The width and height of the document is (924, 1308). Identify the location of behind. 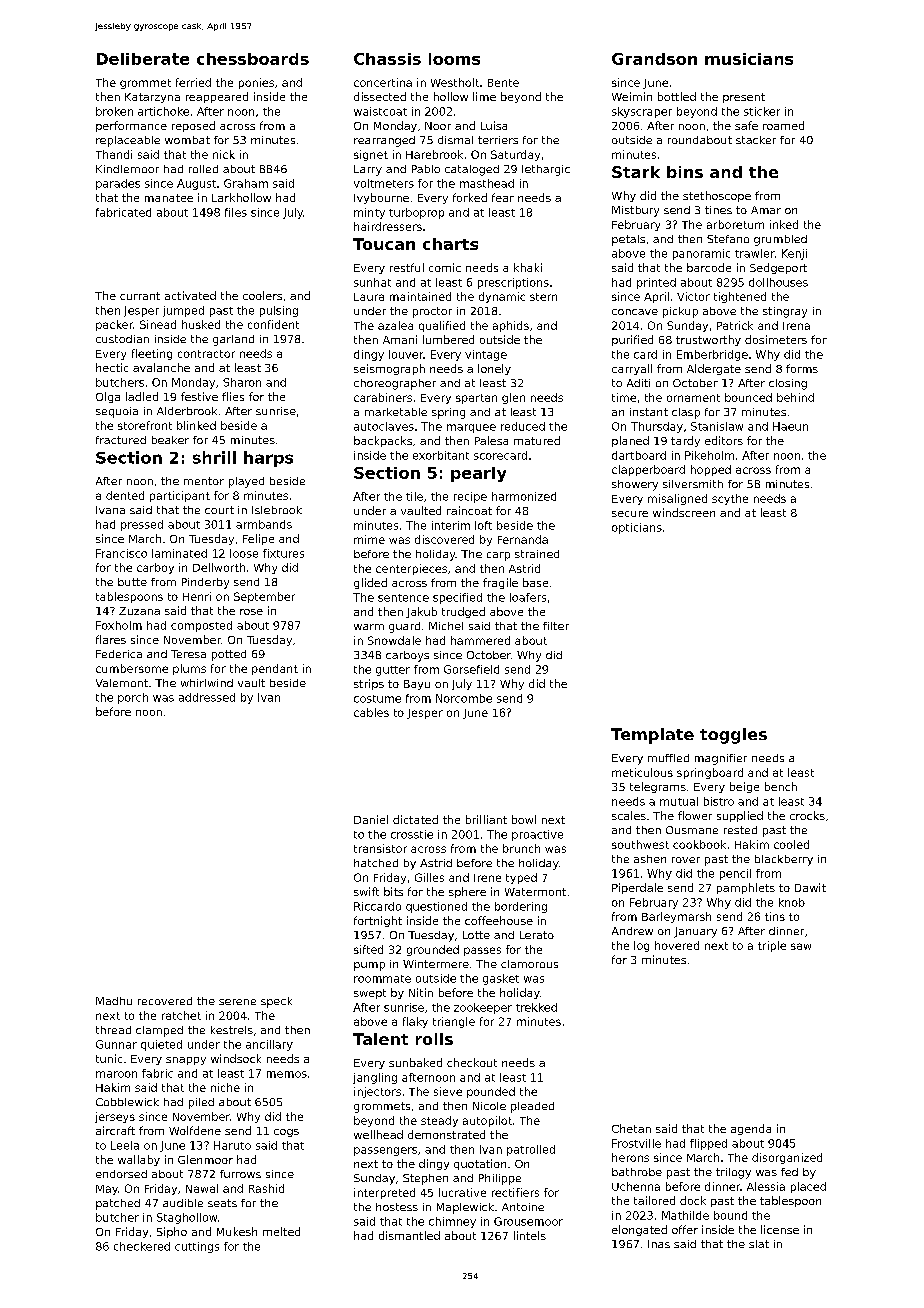
(795, 397).
